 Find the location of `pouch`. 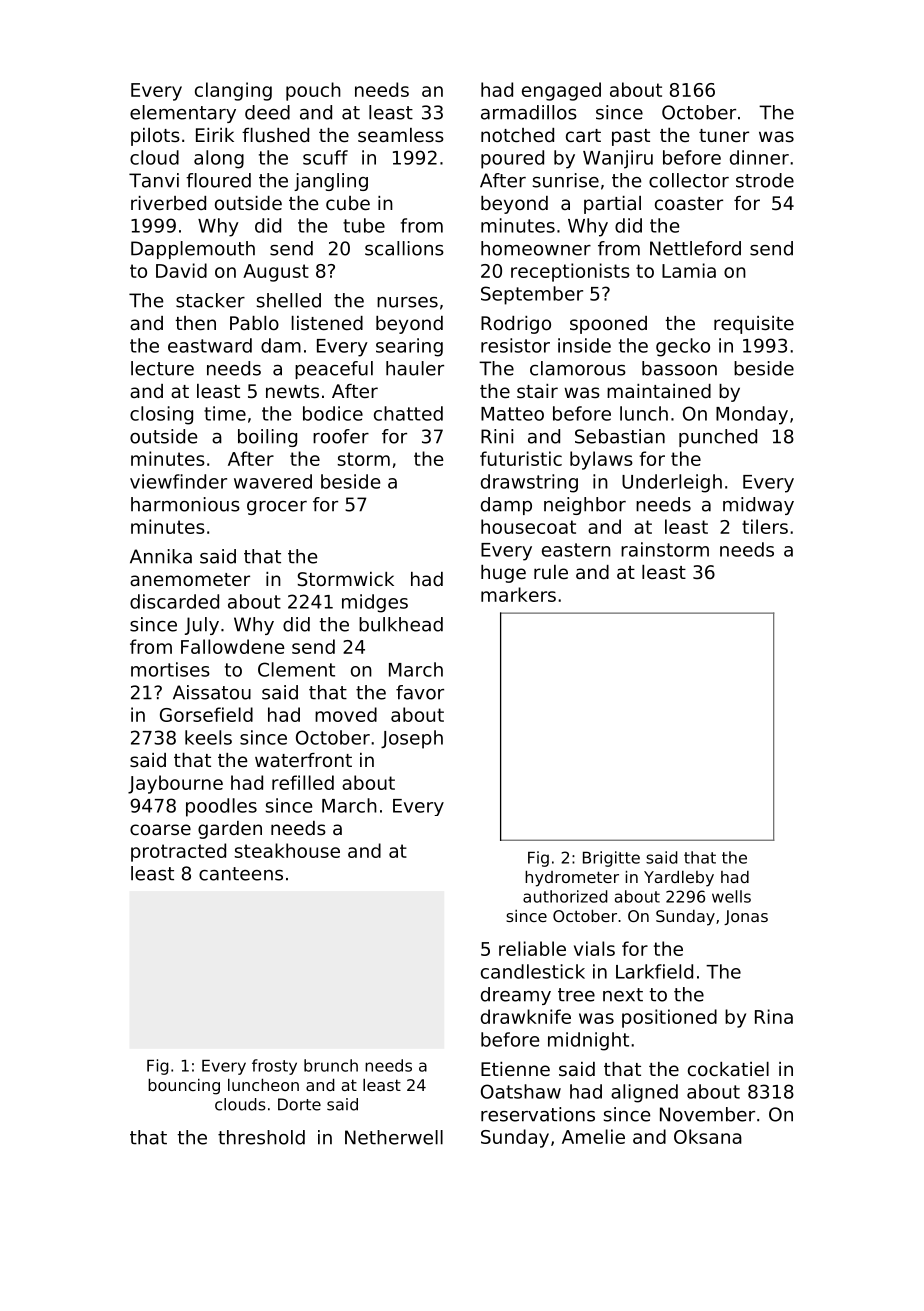

pouch is located at coordinates (313, 91).
